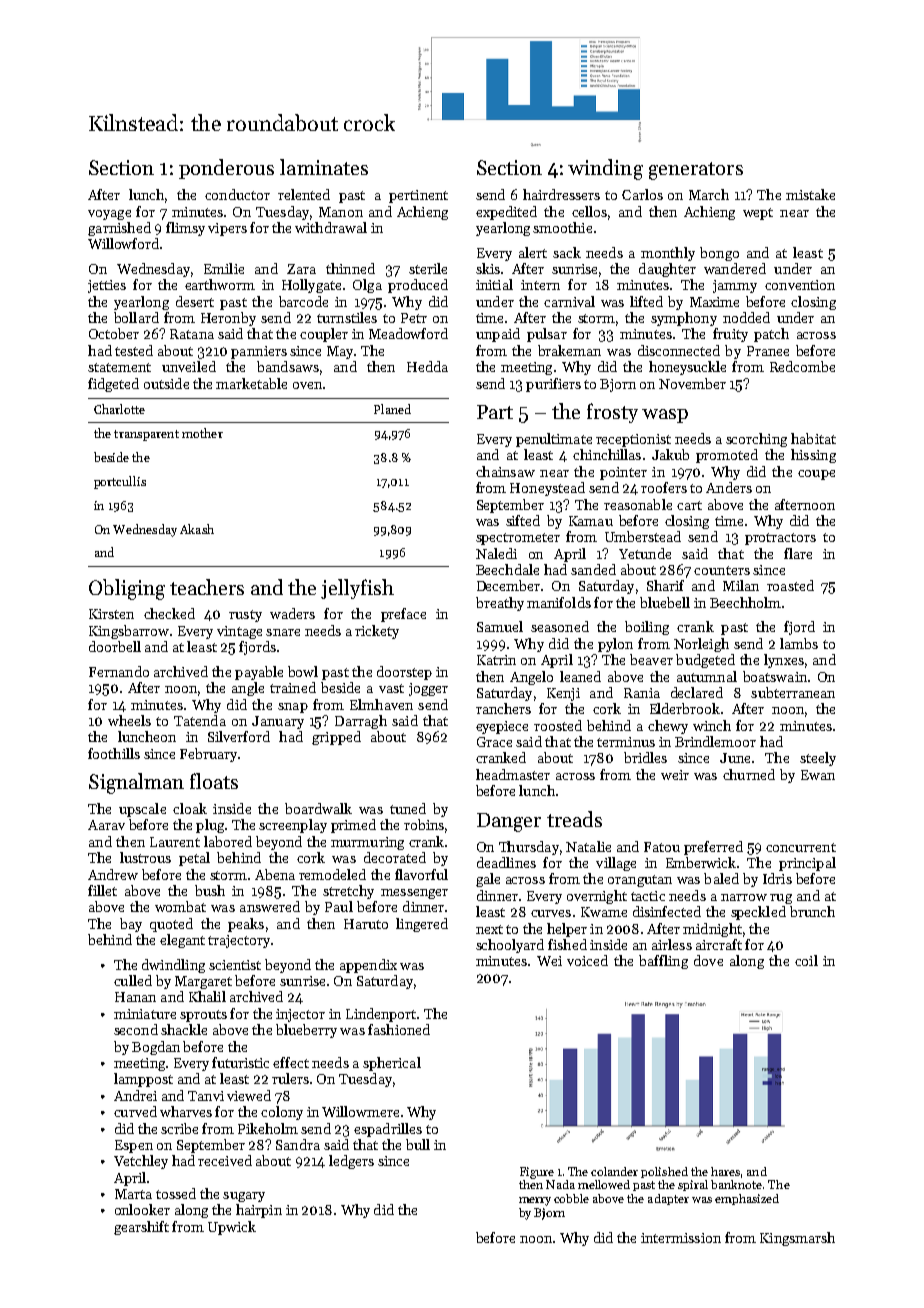  I want to click on Hedda, so click(427, 366).
